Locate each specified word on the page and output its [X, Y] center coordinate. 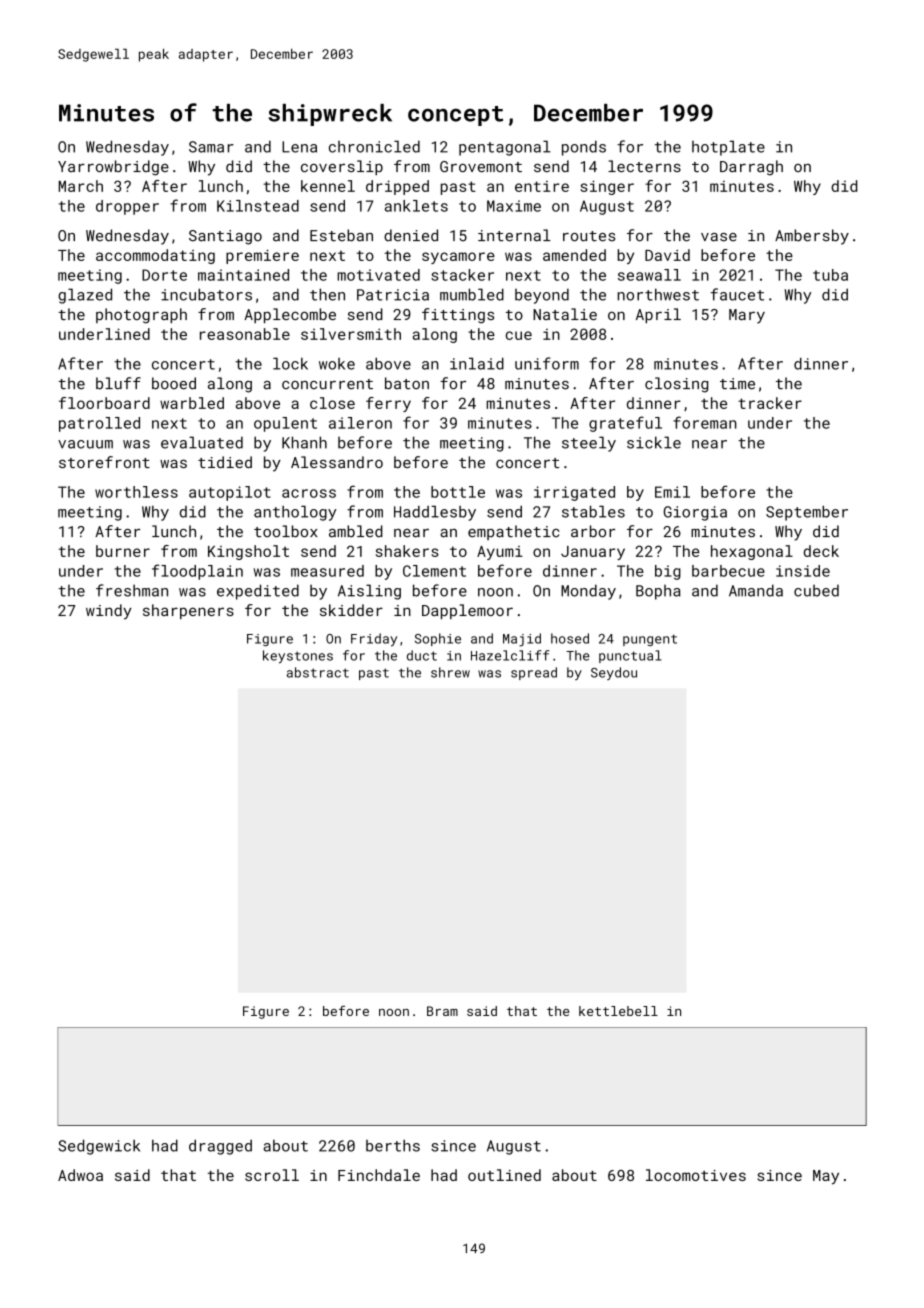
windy [109, 612]
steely [589, 444]
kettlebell [618, 1011]
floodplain [197, 572]
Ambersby [812, 237]
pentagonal [505, 148]
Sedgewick [99, 1147]
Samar [211, 147]
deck [821, 551]
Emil [672, 492]
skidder [351, 610]
